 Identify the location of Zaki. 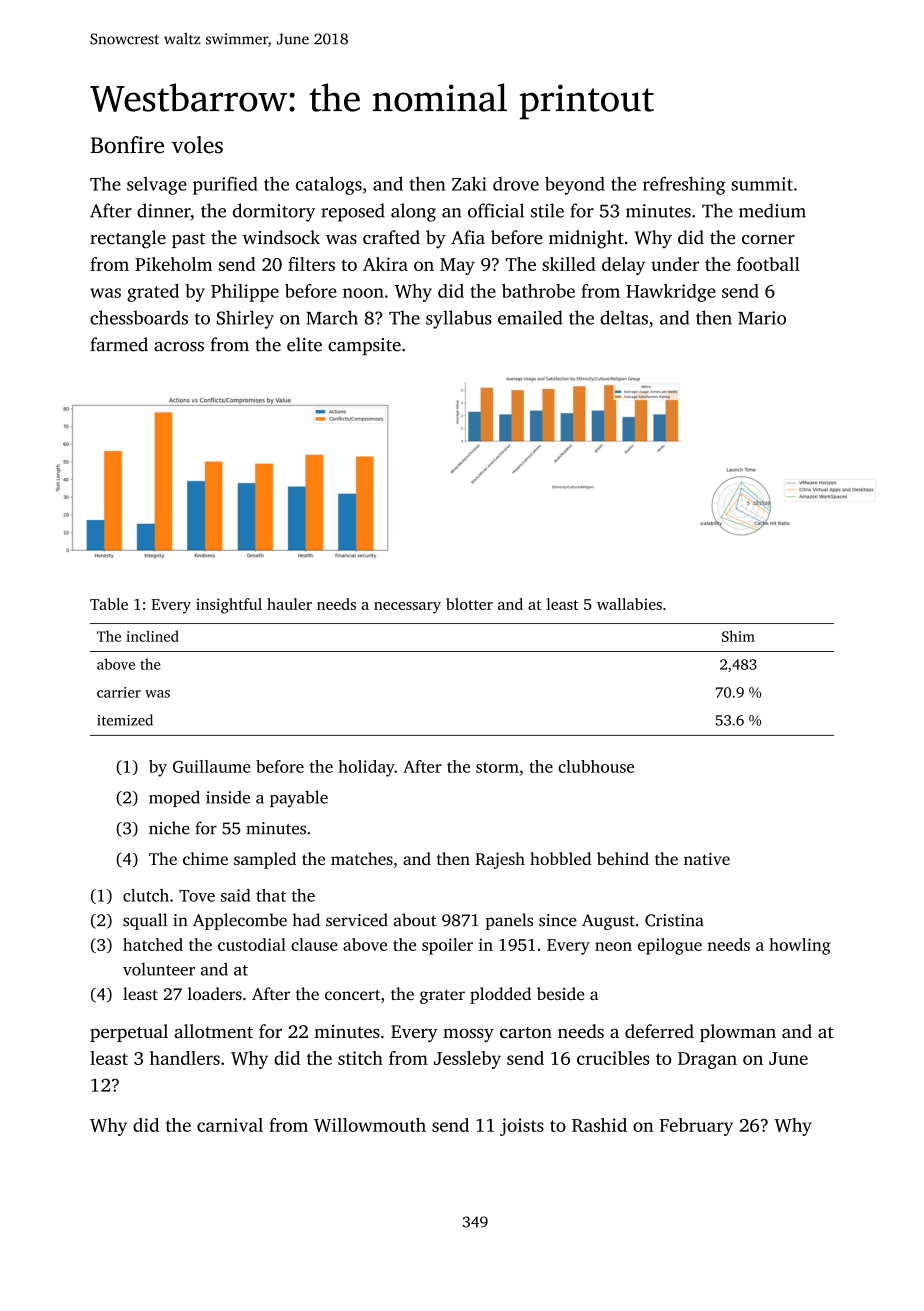
(469, 183).
